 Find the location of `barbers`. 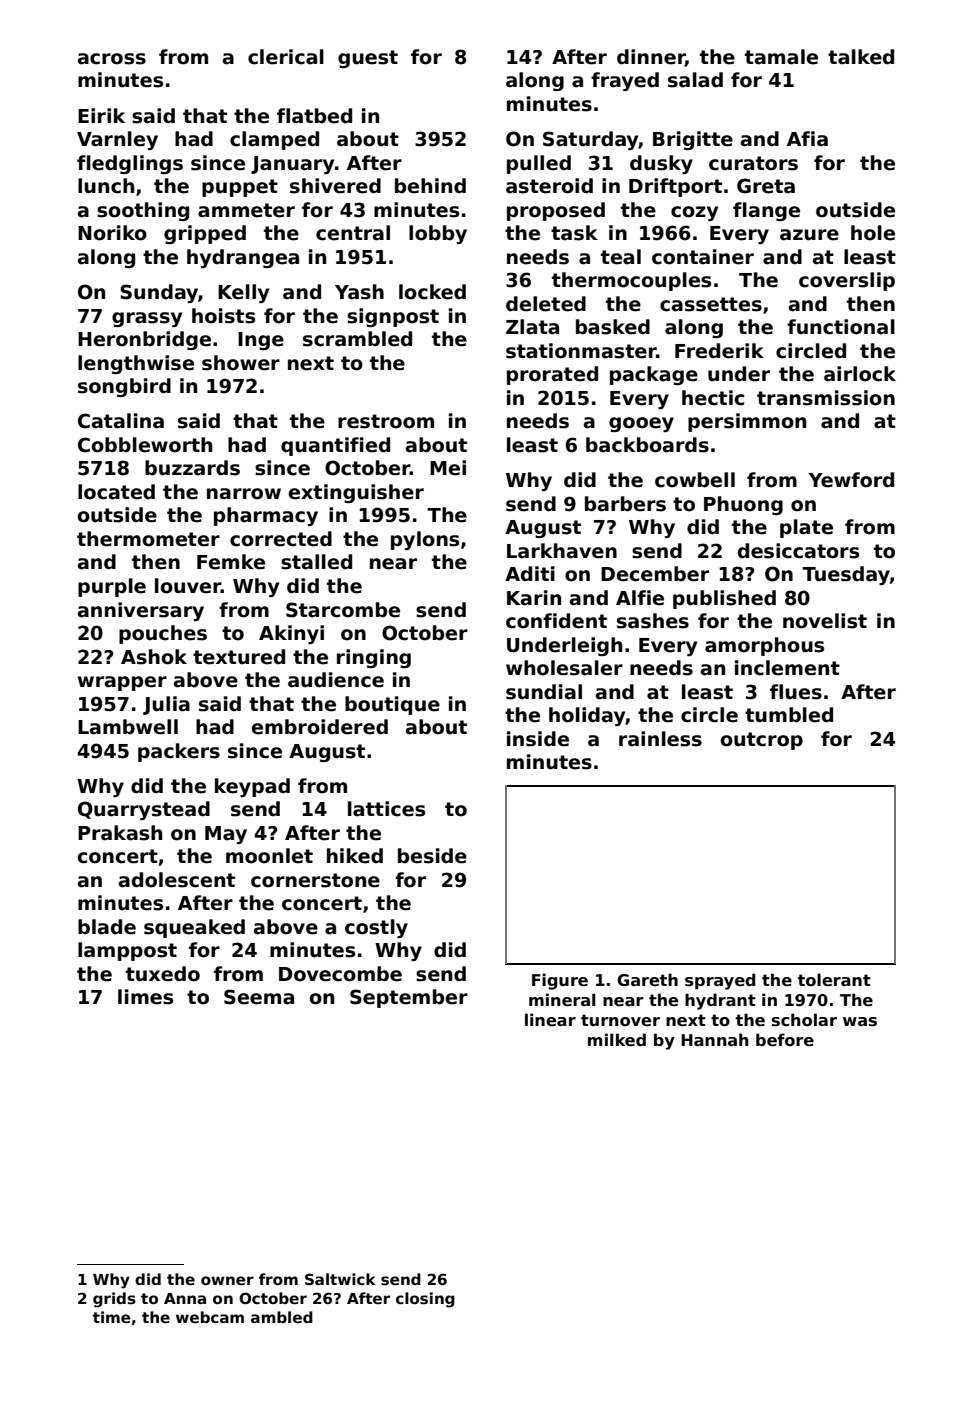

barbers is located at coordinates (625, 504).
